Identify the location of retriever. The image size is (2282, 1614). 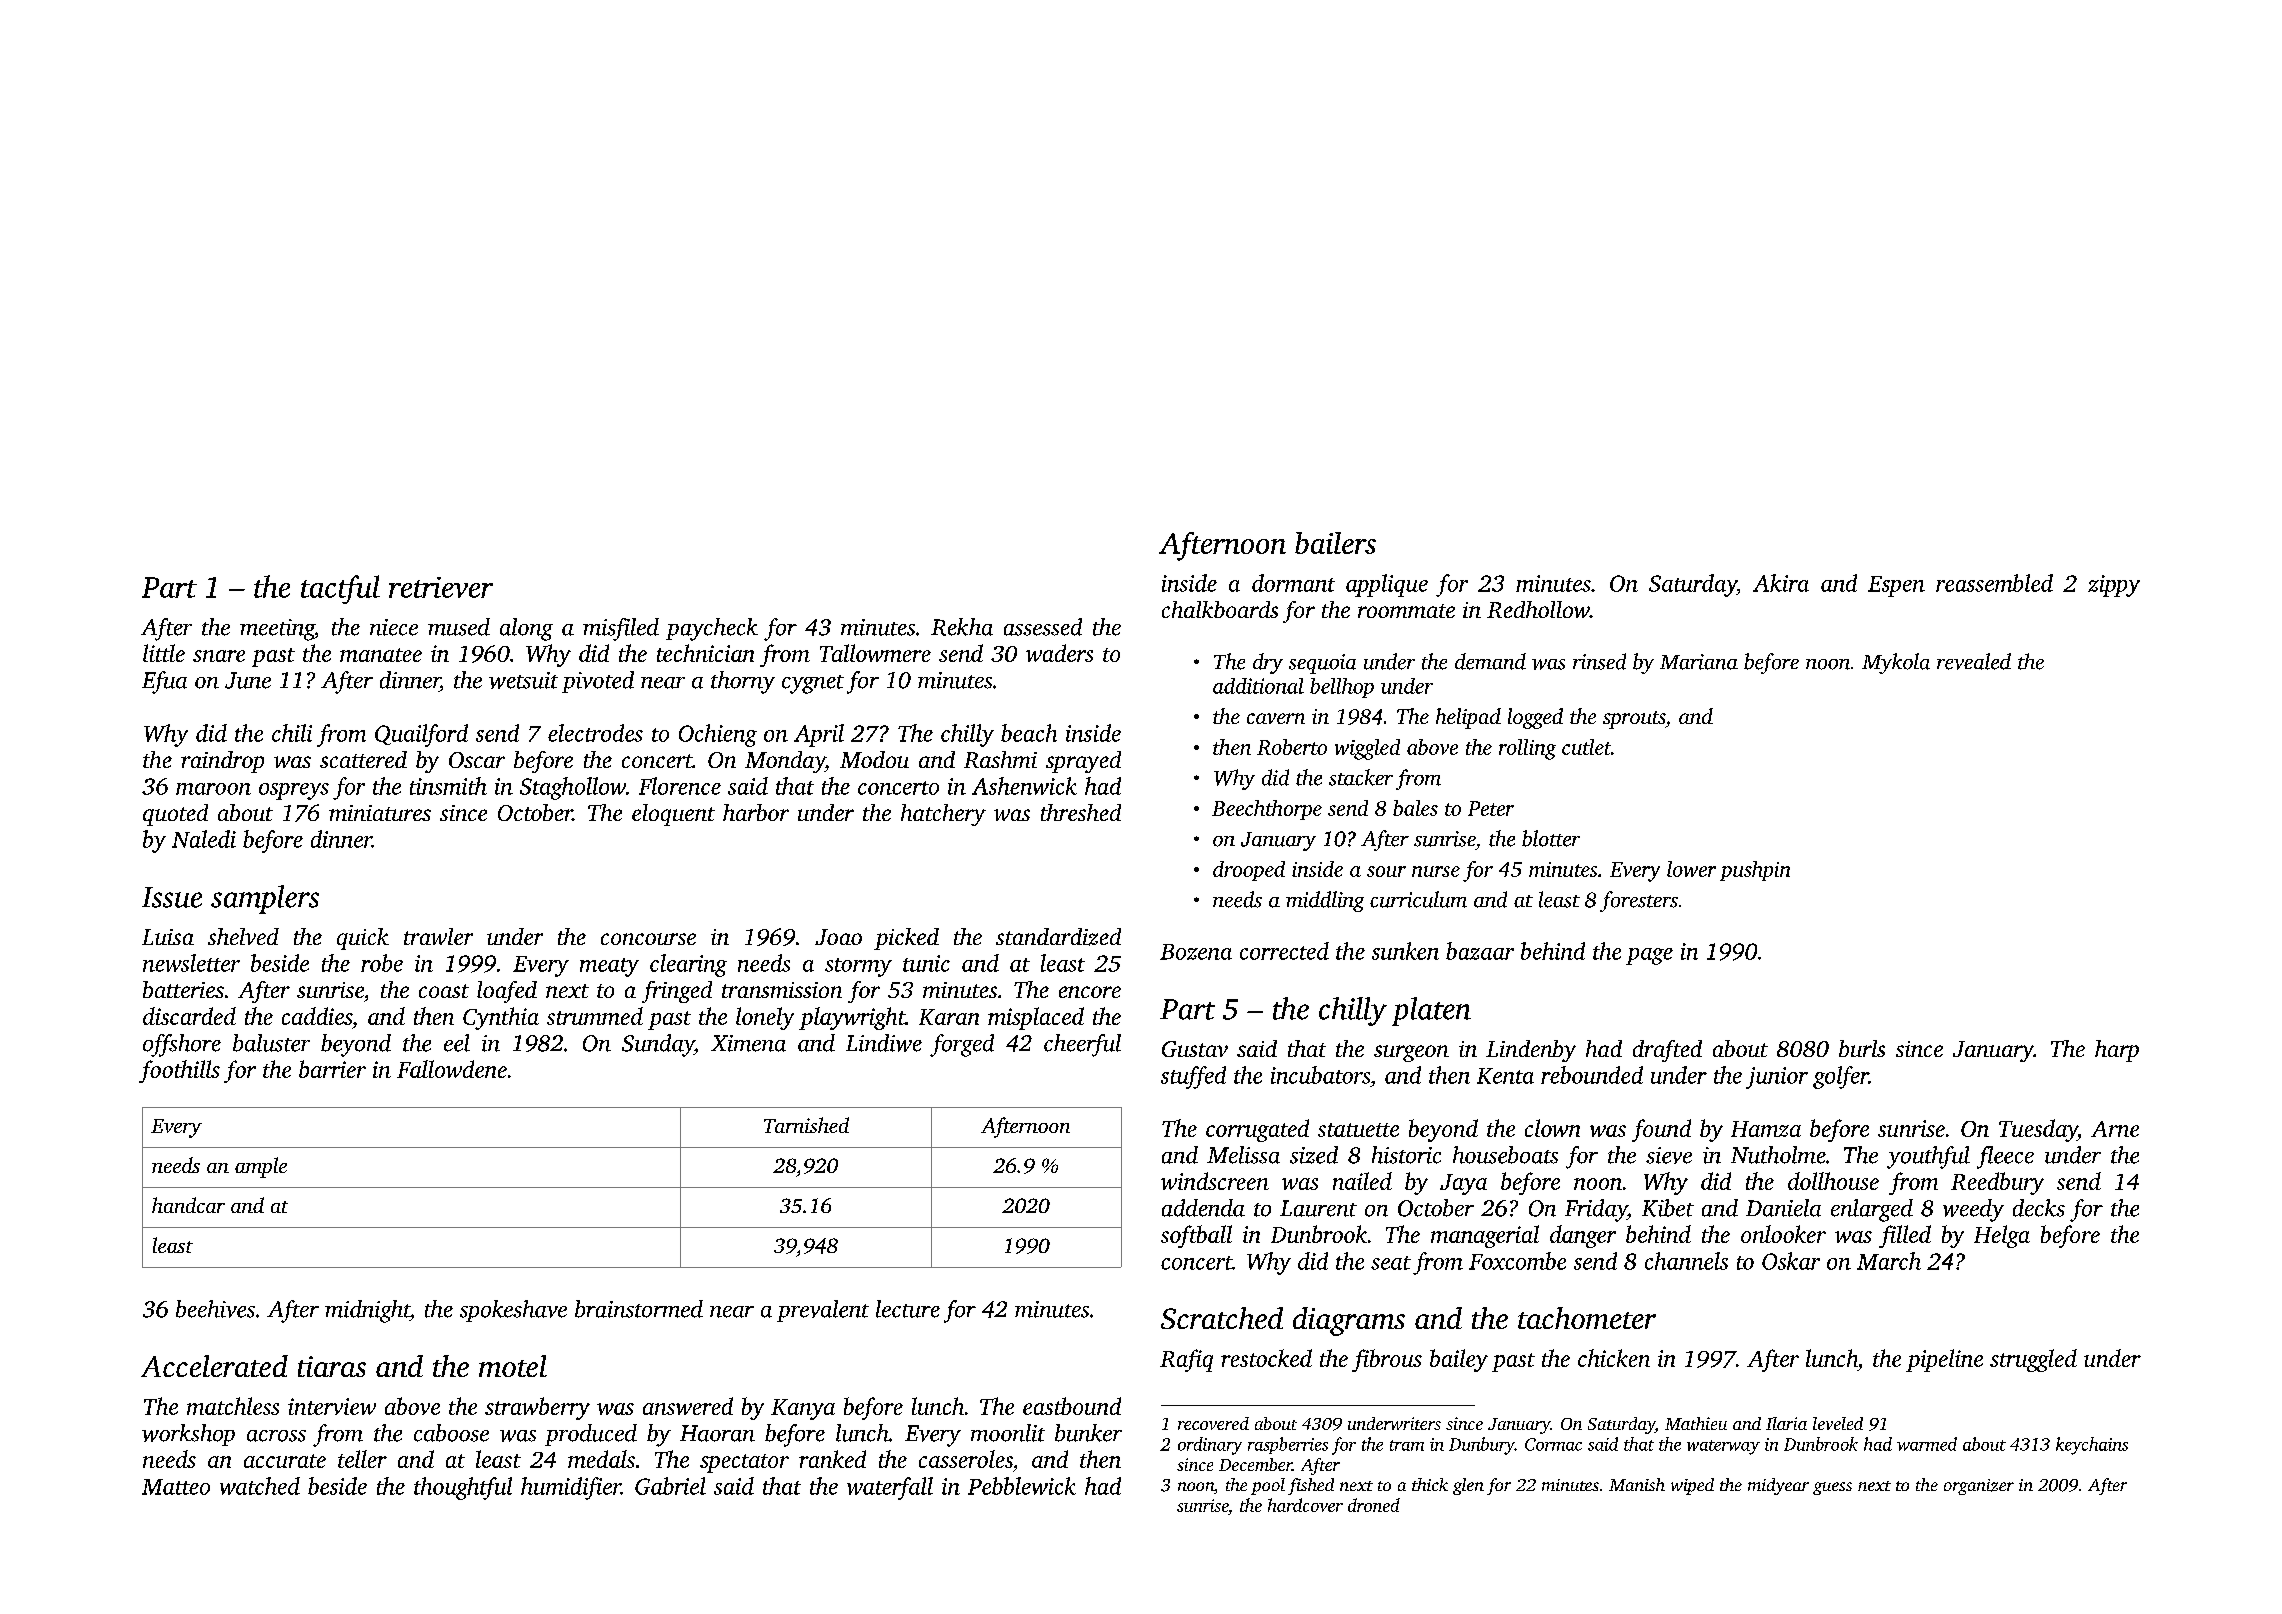
(441, 587).
